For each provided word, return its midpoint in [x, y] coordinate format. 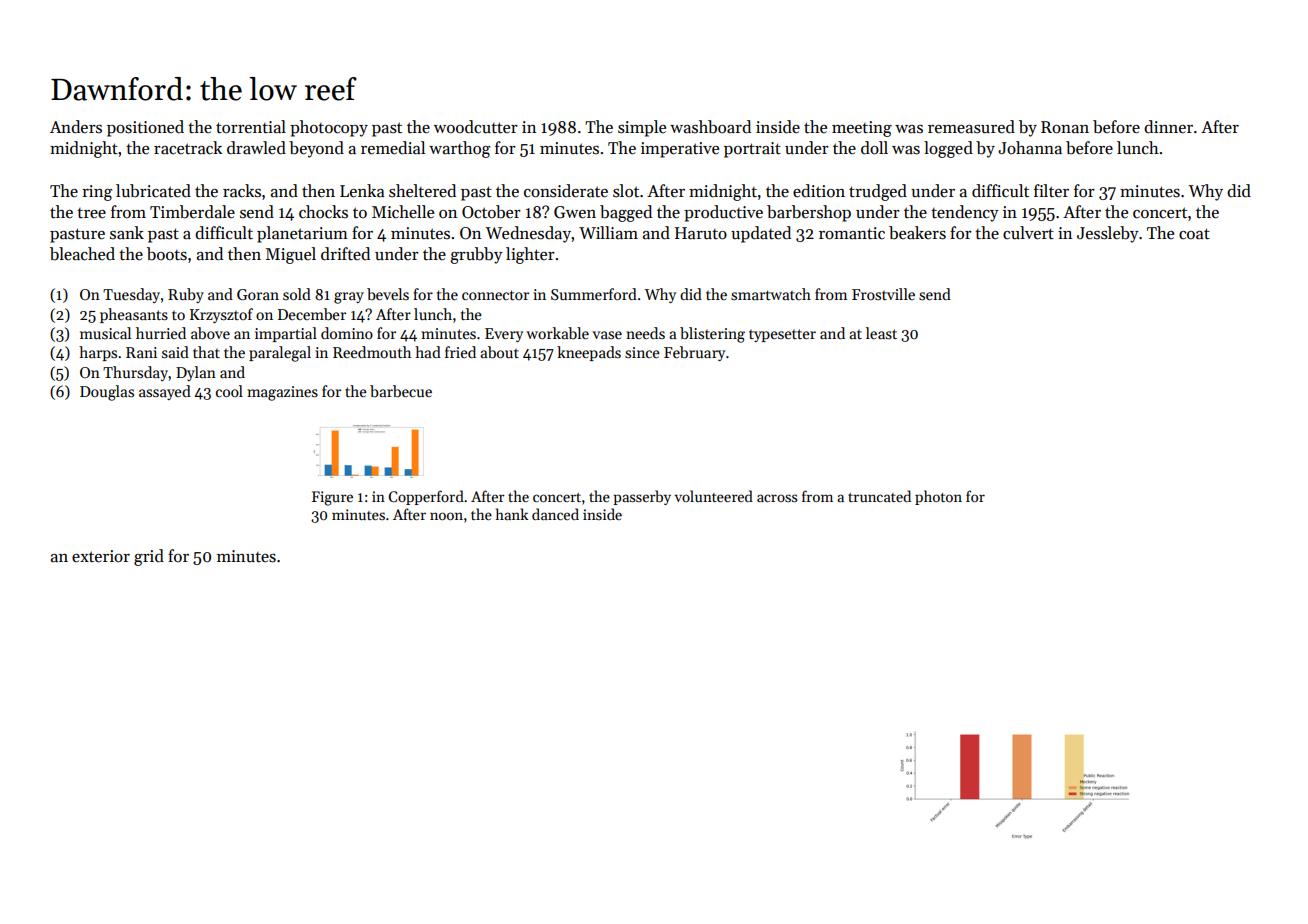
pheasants [134, 315]
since [642, 352]
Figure [332, 498]
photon [938, 497]
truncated [879, 496]
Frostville [883, 294]
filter [1051, 191]
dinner [1168, 127]
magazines [282, 393]
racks [242, 191]
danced [555, 514]
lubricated [153, 191]
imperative [680, 150]
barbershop [809, 213]
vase [607, 335]
